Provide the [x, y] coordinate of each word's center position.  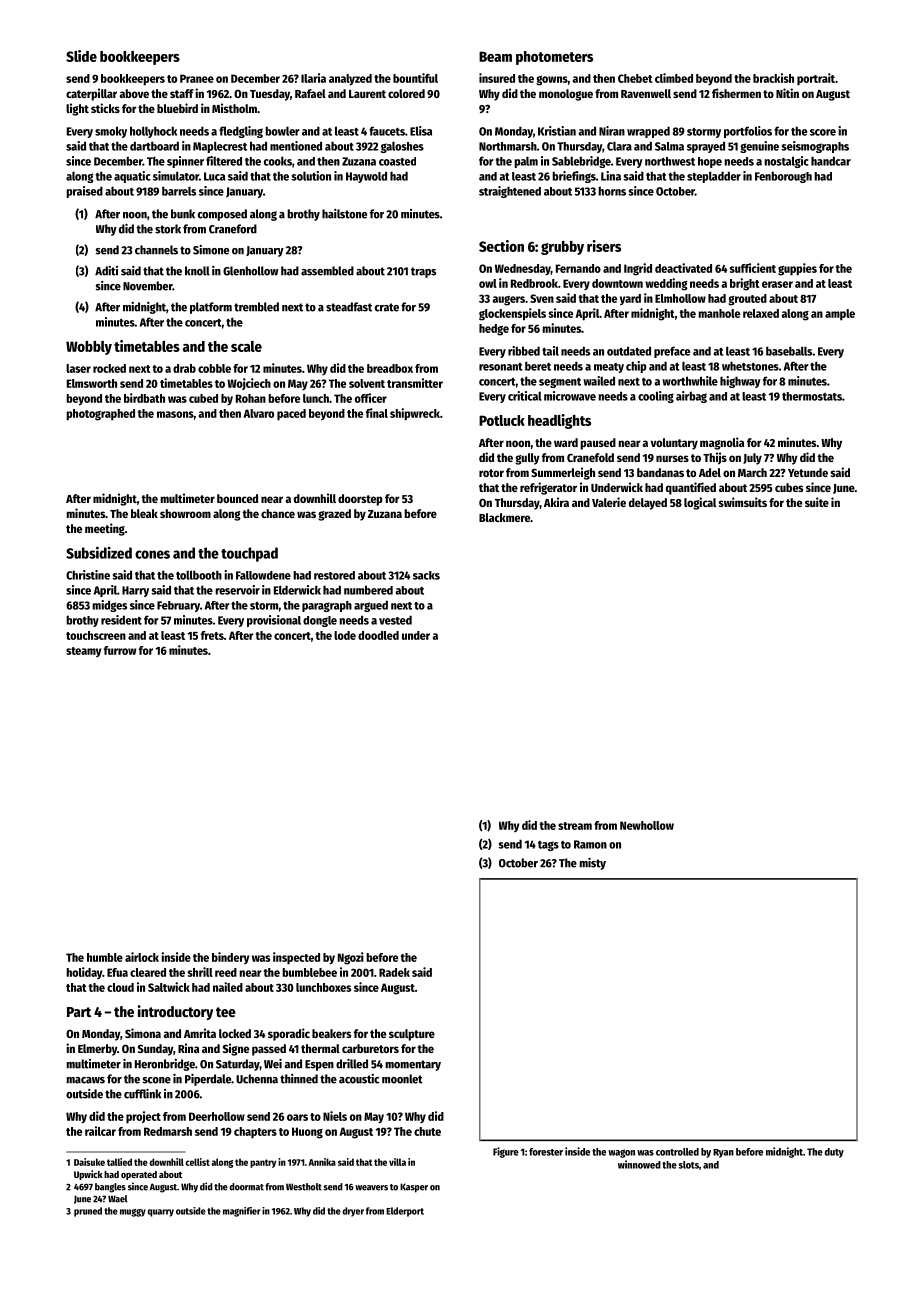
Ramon [590, 844]
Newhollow [647, 825]
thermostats [812, 396]
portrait [816, 79]
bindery [230, 958]
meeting [105, 529]
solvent [367, 383]
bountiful [415, 78]
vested [395, 620]
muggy [133, 1213]
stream [575, 826]
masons [175, 414]
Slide [81, 56]
